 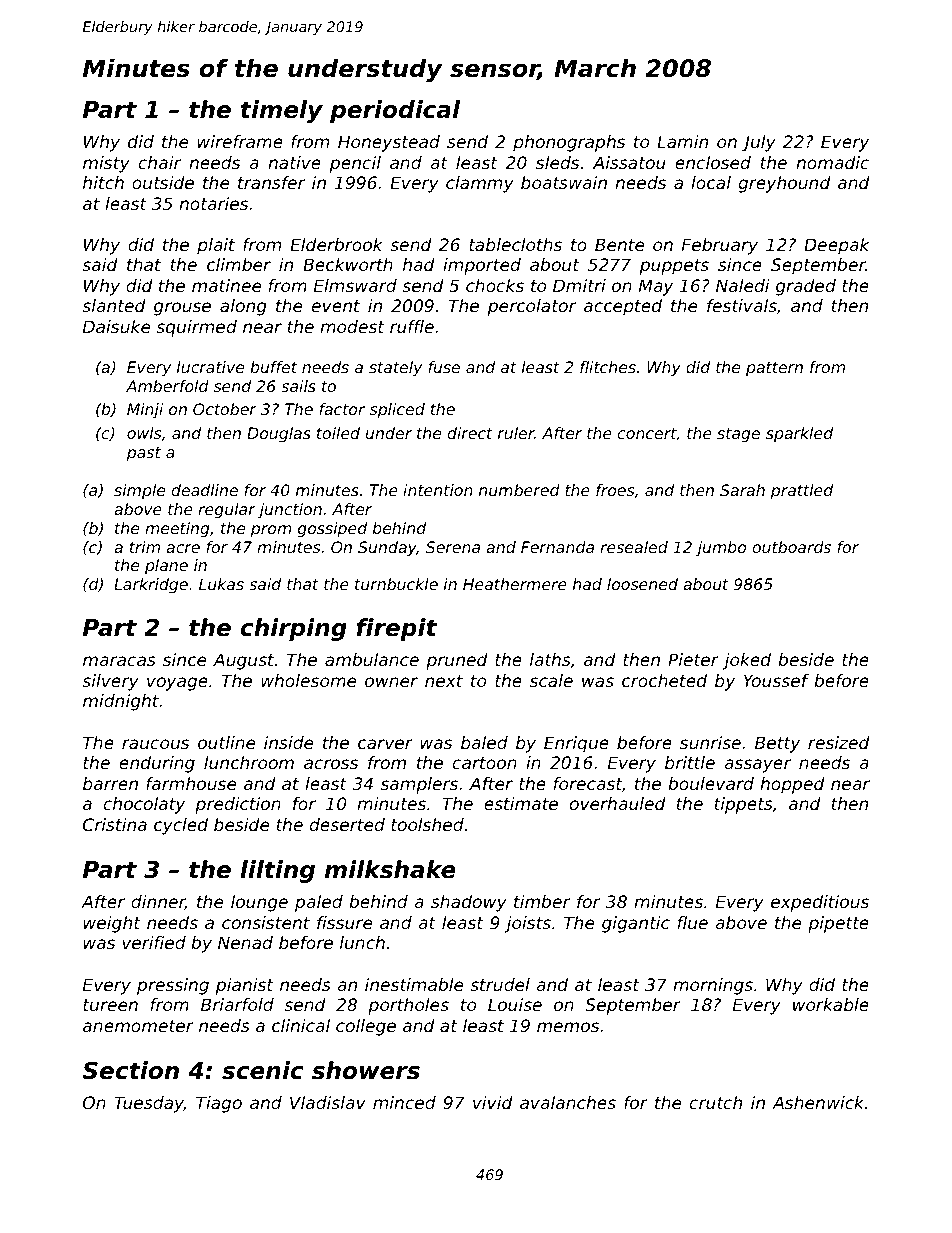 I want to click on Douglas, so click(x=279, y=435).
